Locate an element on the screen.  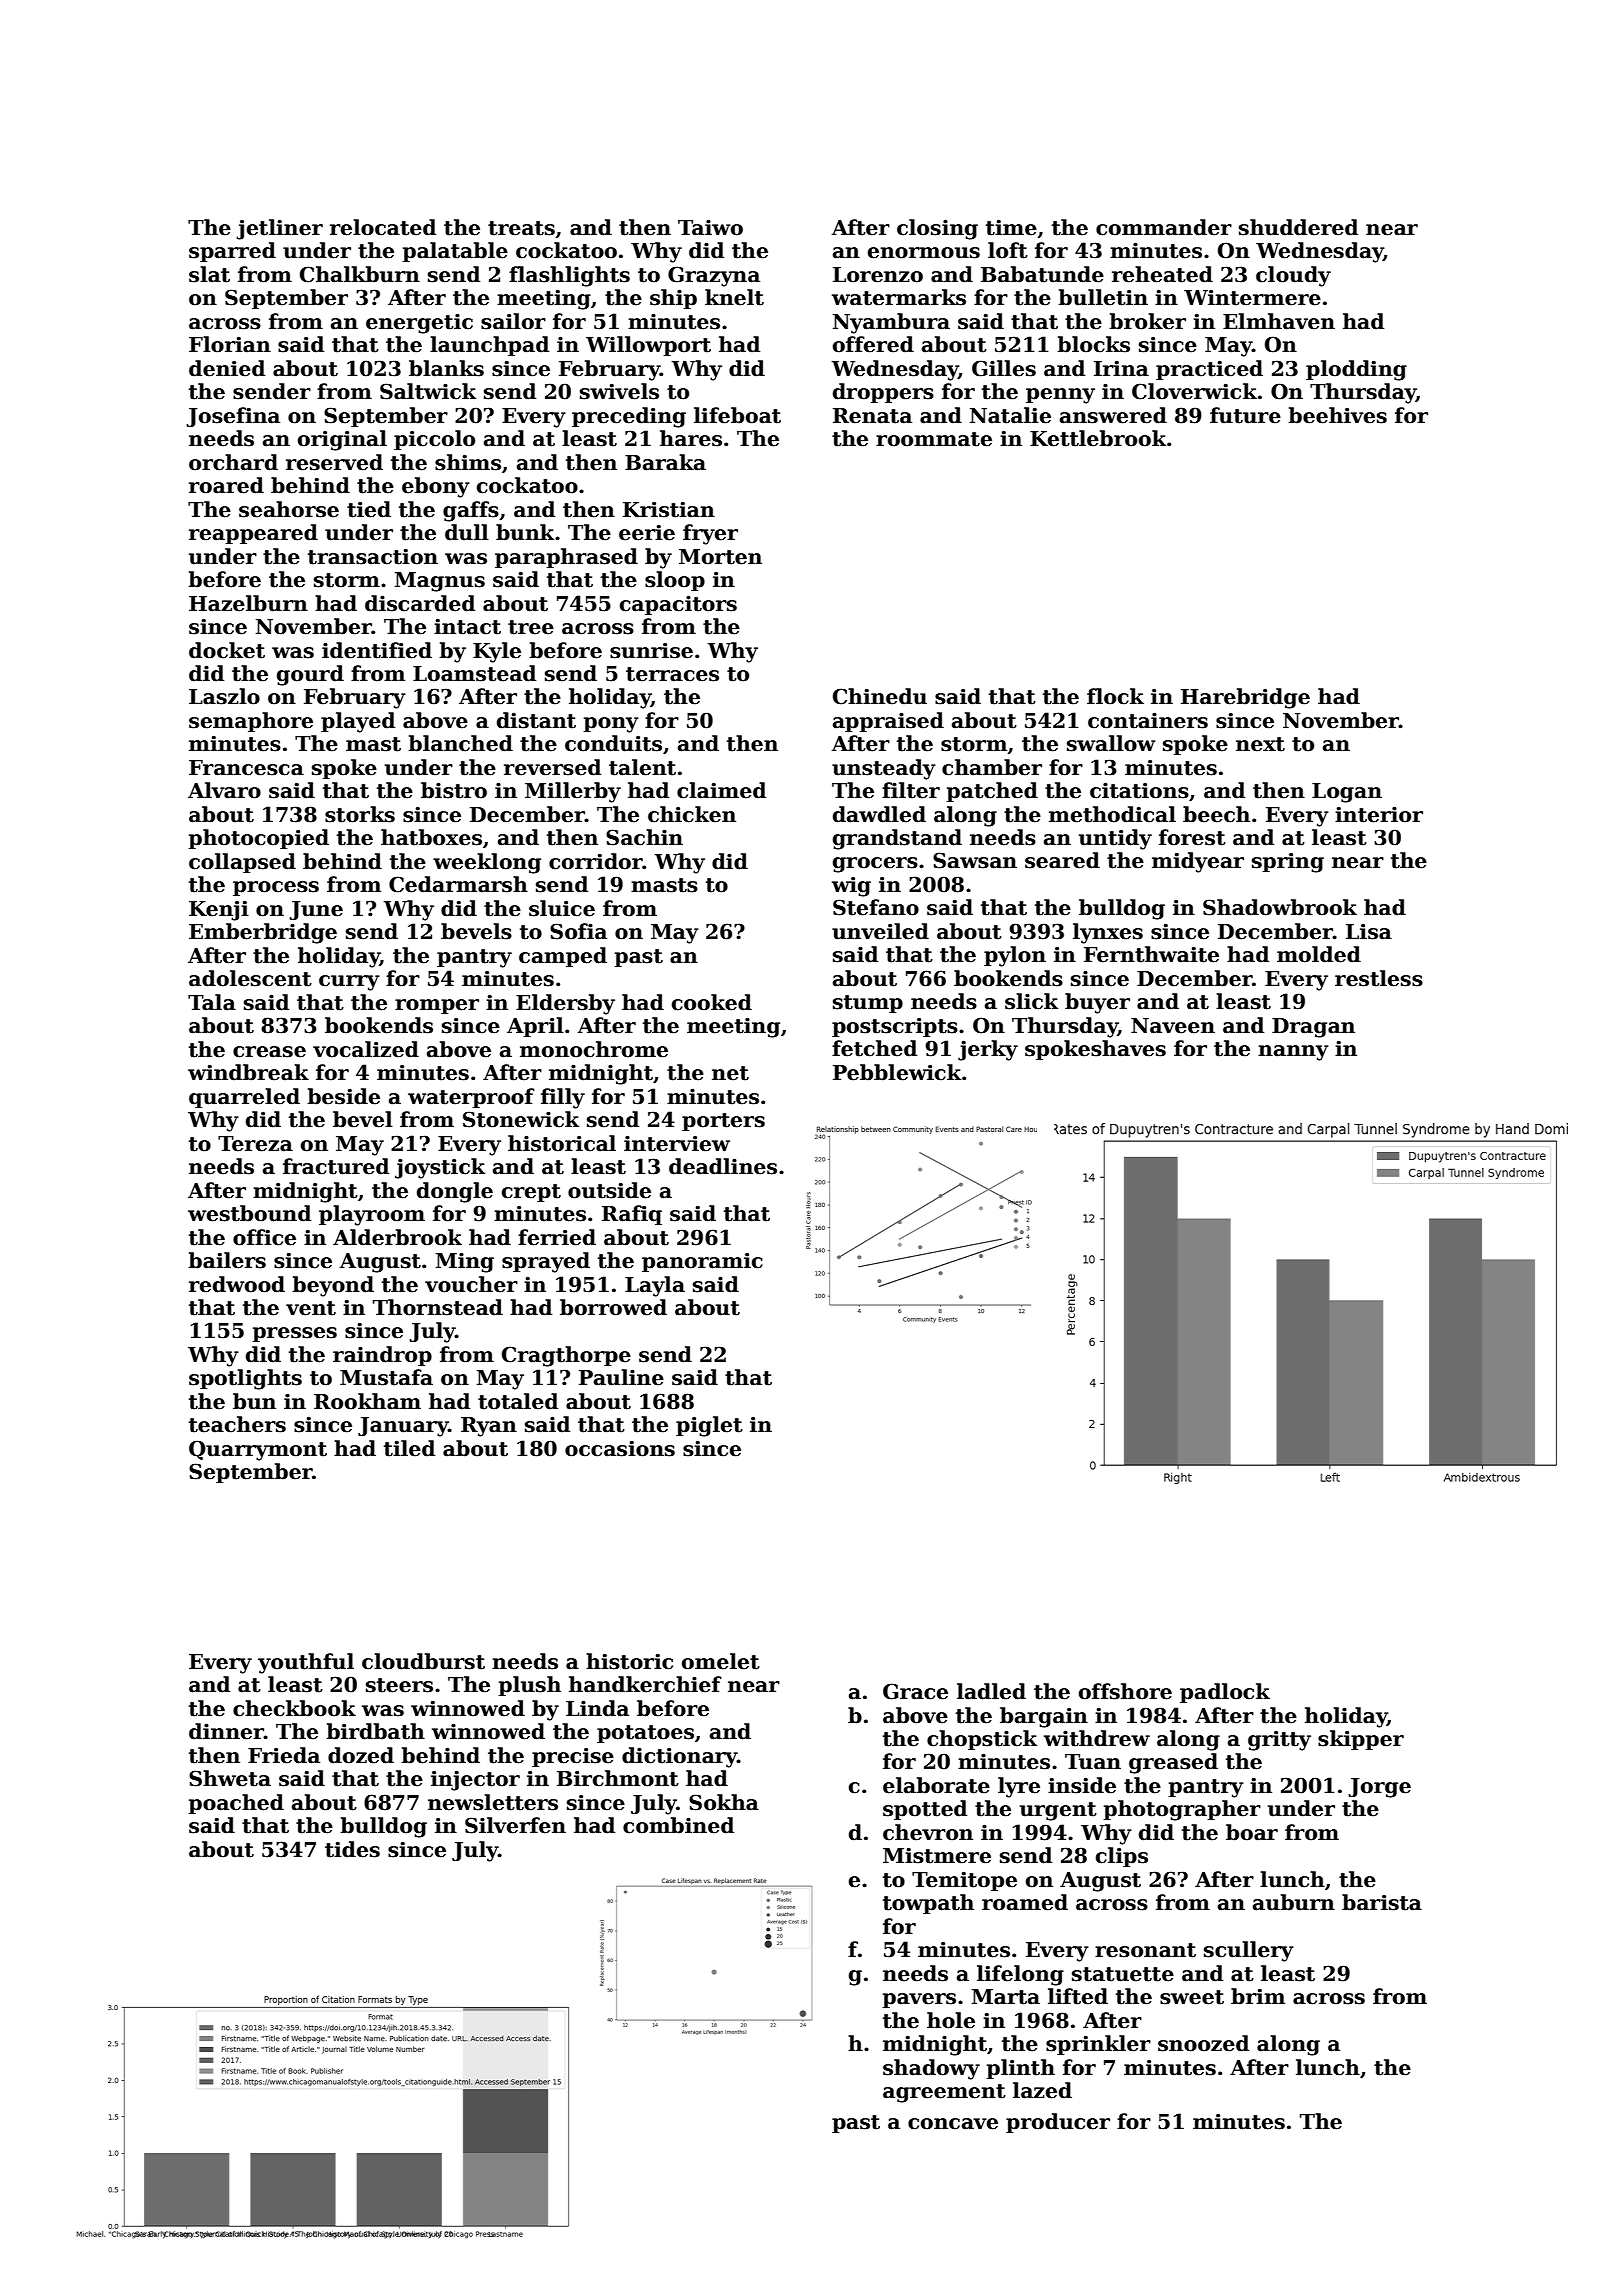
interior is located at coordinates (1379, 814).
